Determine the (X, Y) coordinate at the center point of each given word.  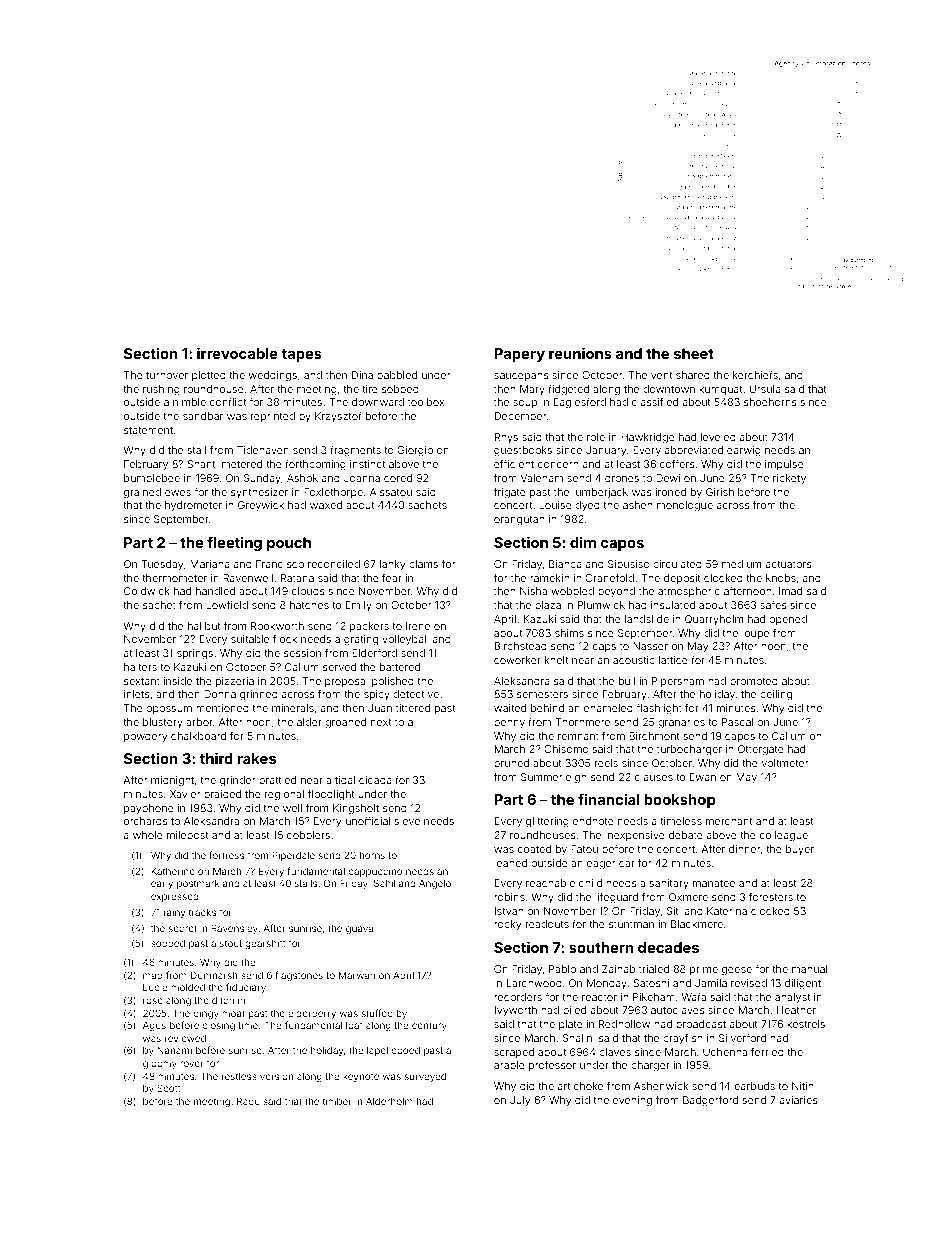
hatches (309, 605)
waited (510, 708)
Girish (720, 492)
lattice (673, 660)
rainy (174, 913)
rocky (507, 925)
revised (749, 983)
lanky (392, 565)
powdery (145, 737)
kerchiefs (755, 375)
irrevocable (237, 353)
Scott (169, 1088)
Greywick (261, 506)
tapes (302, 355)
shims (569, 633)
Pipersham (678, 682)
